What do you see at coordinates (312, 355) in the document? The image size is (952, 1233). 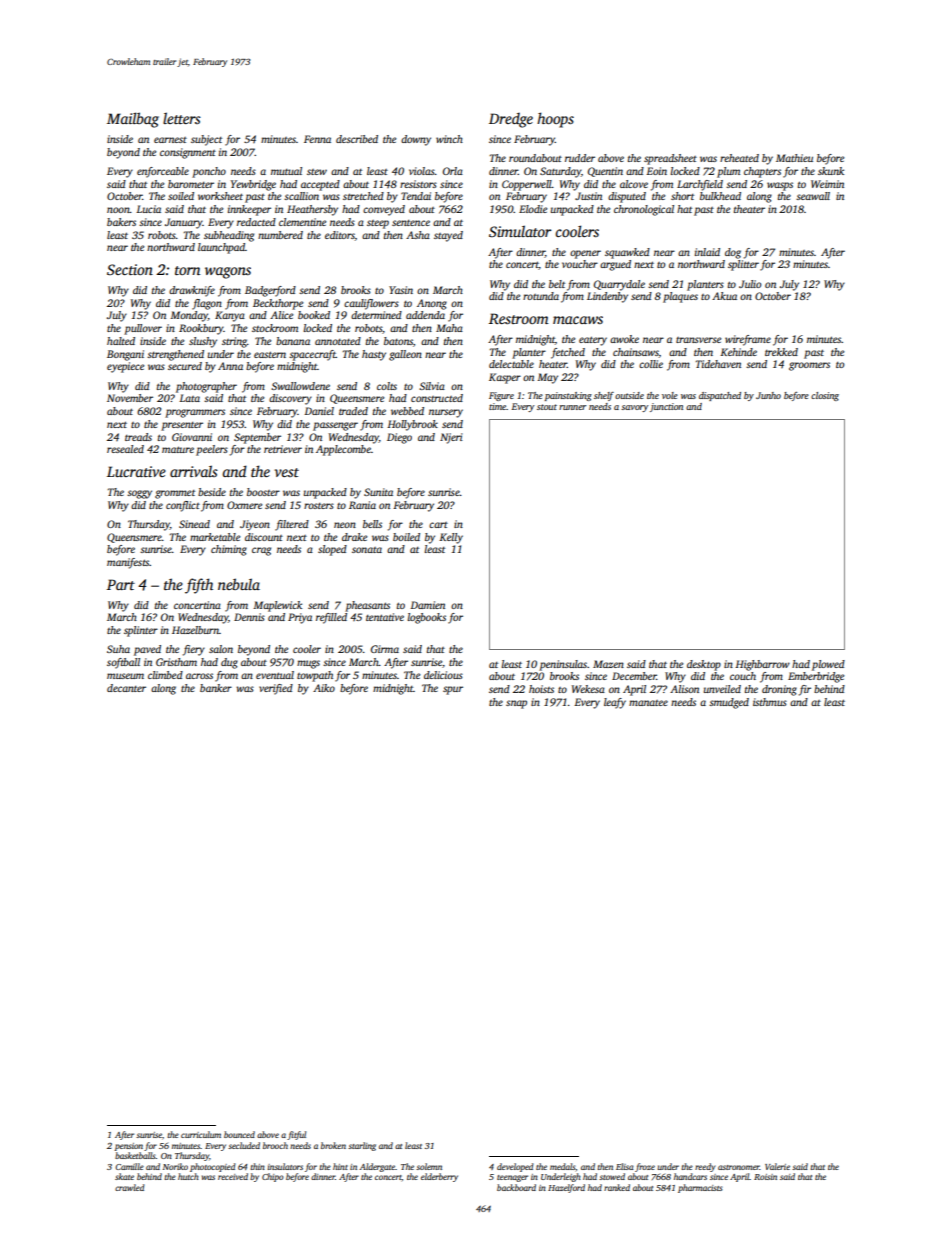 I see `spacecraft` at bounding box center [312, 355].
